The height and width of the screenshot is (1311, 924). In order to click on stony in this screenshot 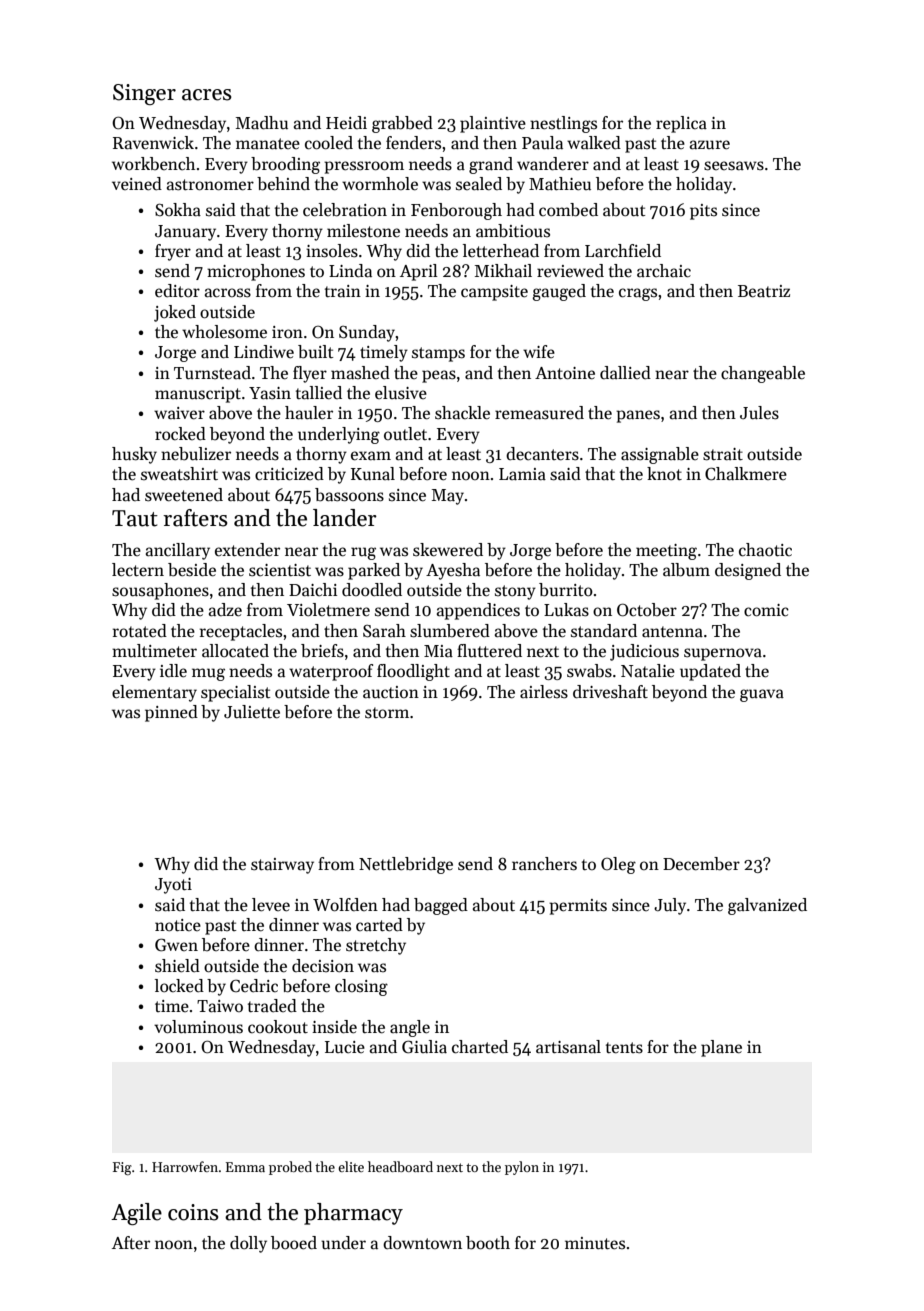, I will do `click(515, 592)`.
